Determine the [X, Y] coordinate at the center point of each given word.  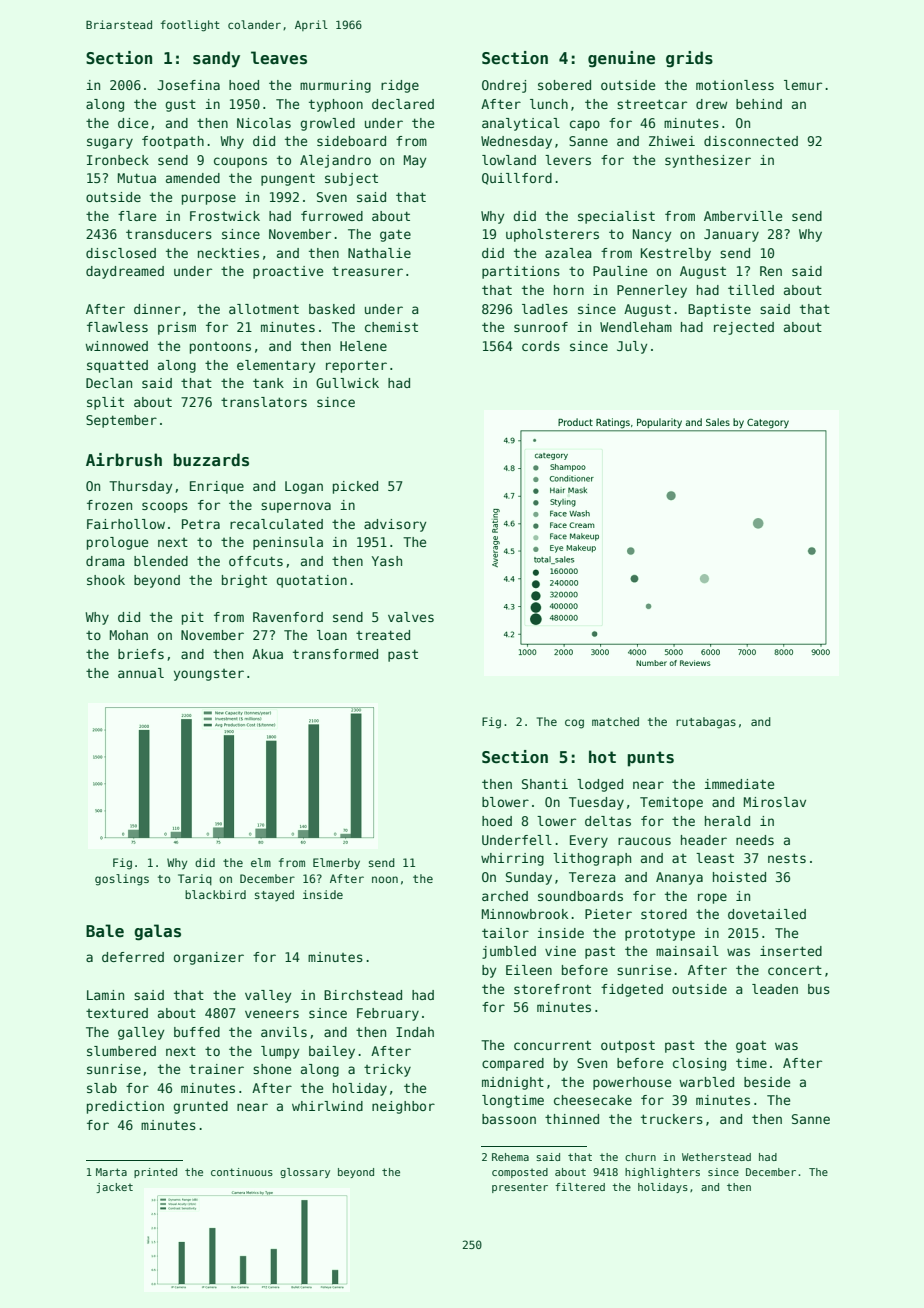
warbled [706, 1082]
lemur [803, 85]
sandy [216, 59]
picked [355, 487]
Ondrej [504, 86]
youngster [209, 675]
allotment [264, 309]
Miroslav [775, 802]
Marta [111, 1172]
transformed [335, 654]
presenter [520, 1188]
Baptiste [719, 310]
